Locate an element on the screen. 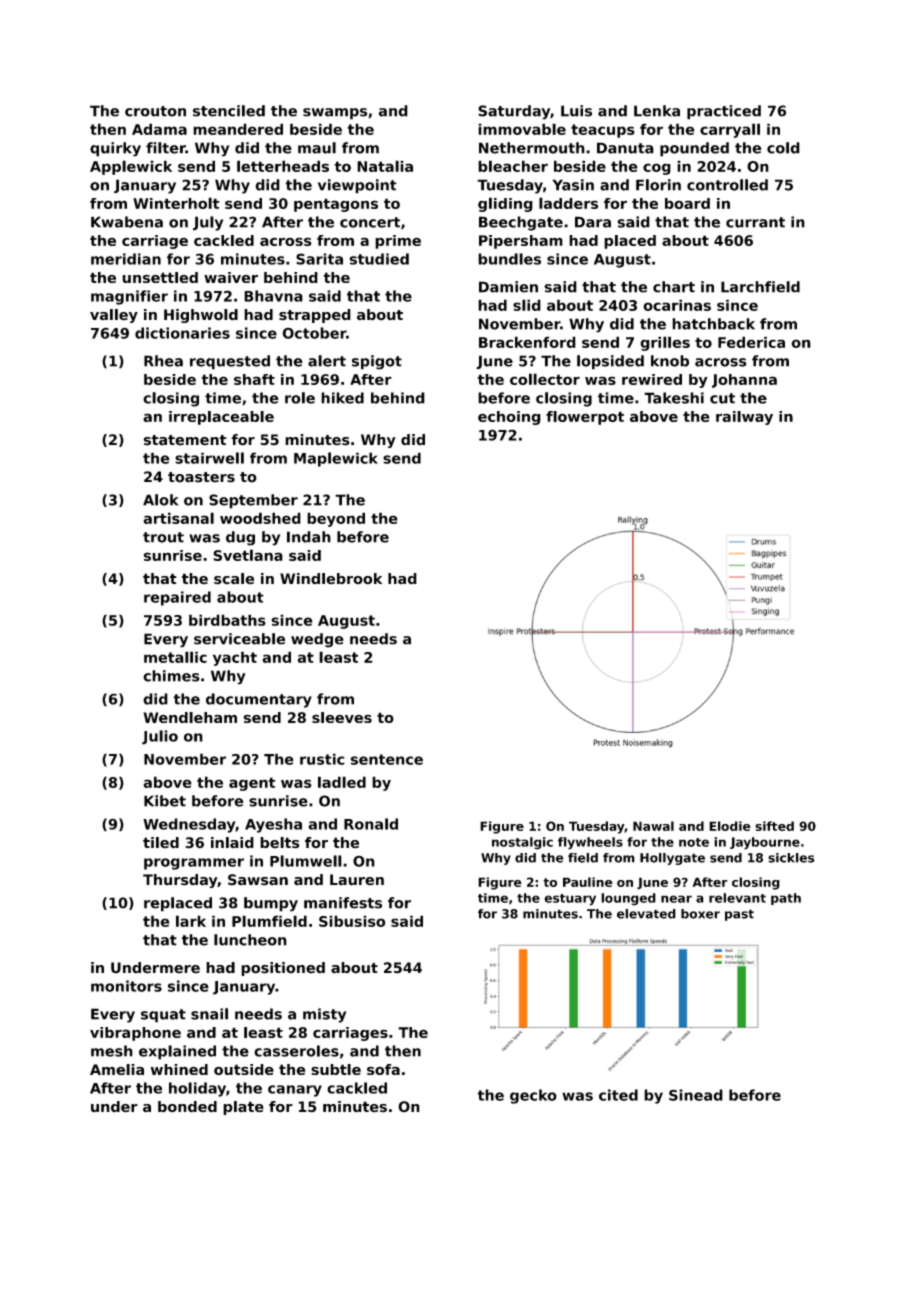 The height and width of the screenshot is (1316, 908). plate is located at coordinates (243, 1108).
